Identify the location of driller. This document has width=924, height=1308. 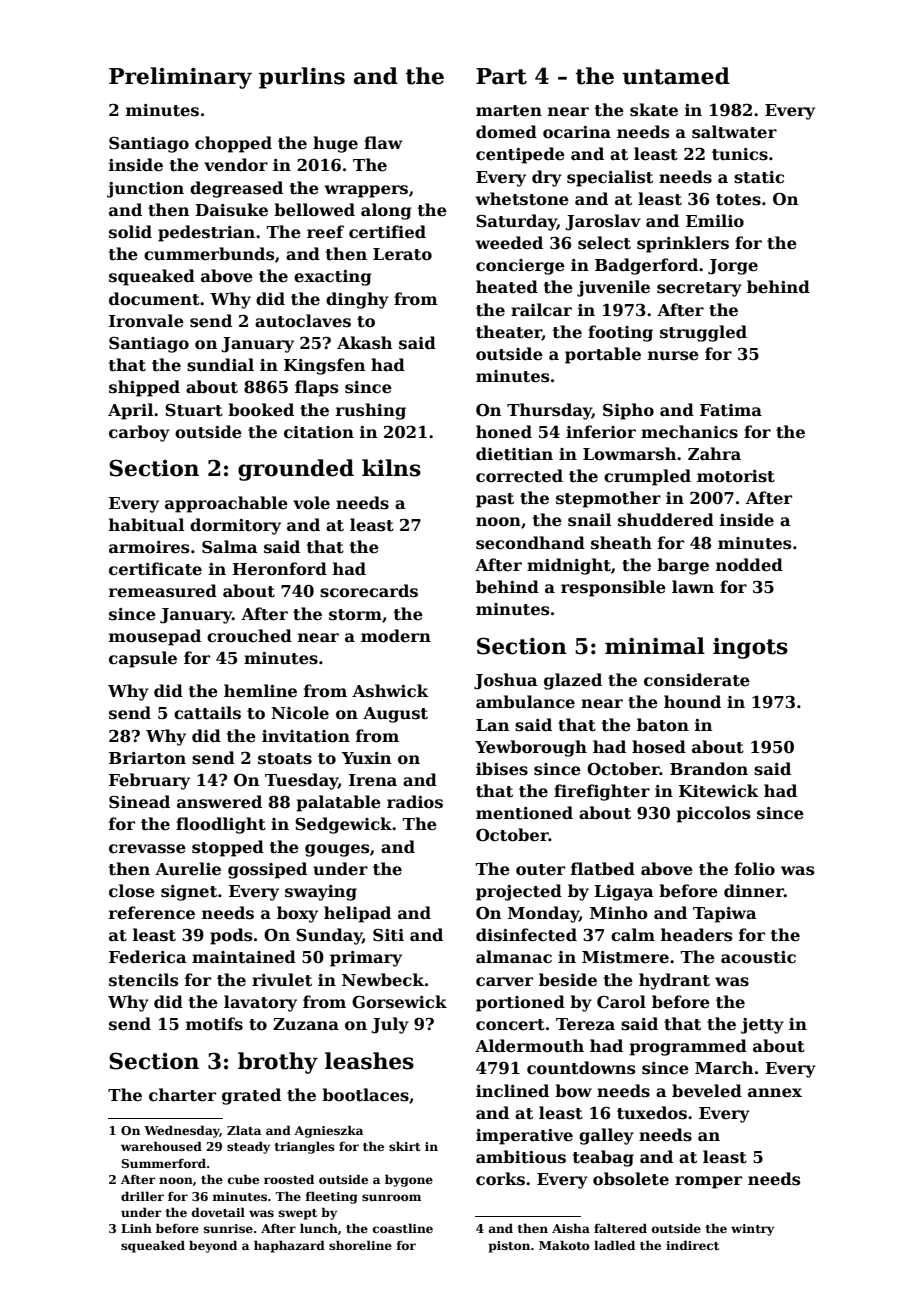
(142, 1196).
